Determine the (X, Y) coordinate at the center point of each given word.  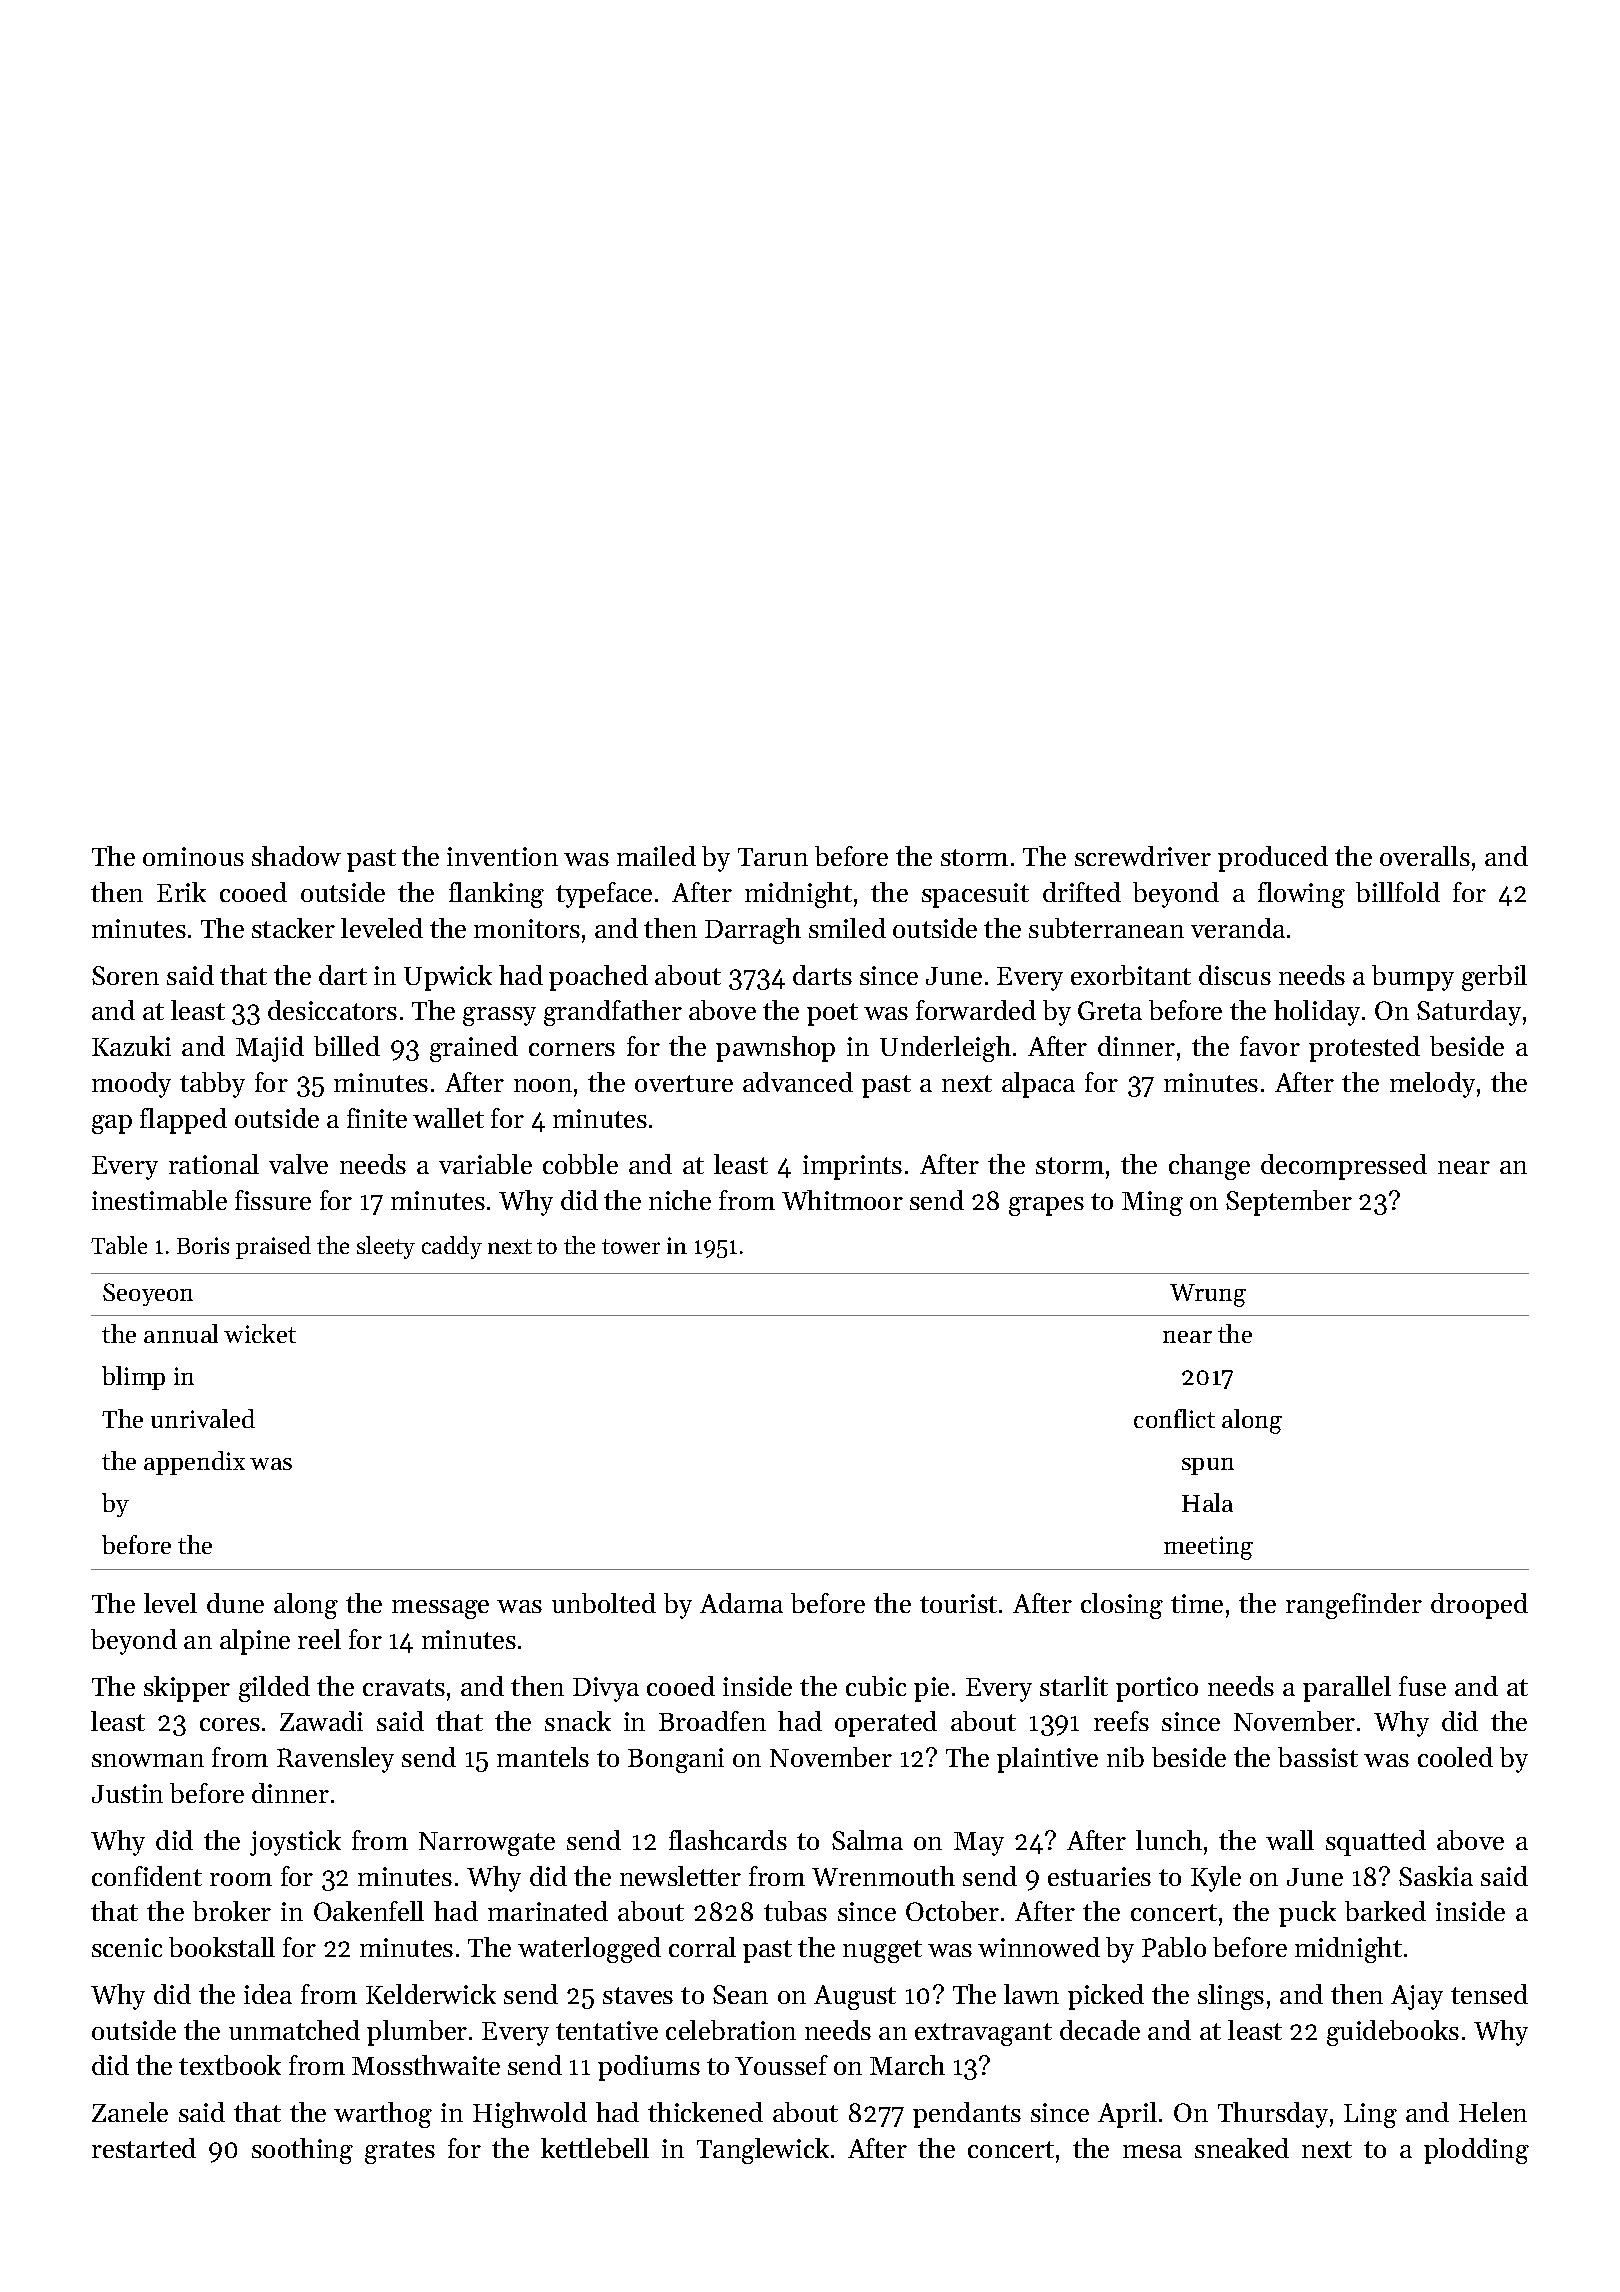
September (1289, 1203)
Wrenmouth (883, 1876)
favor (1270, 1046)
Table (119, 1245)
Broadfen (712, 1721)
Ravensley (335, 1760)
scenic (127, 1947)
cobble (580, 1164)
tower (631, 1246)
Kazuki (131, 1046)
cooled (1455, 1757)
